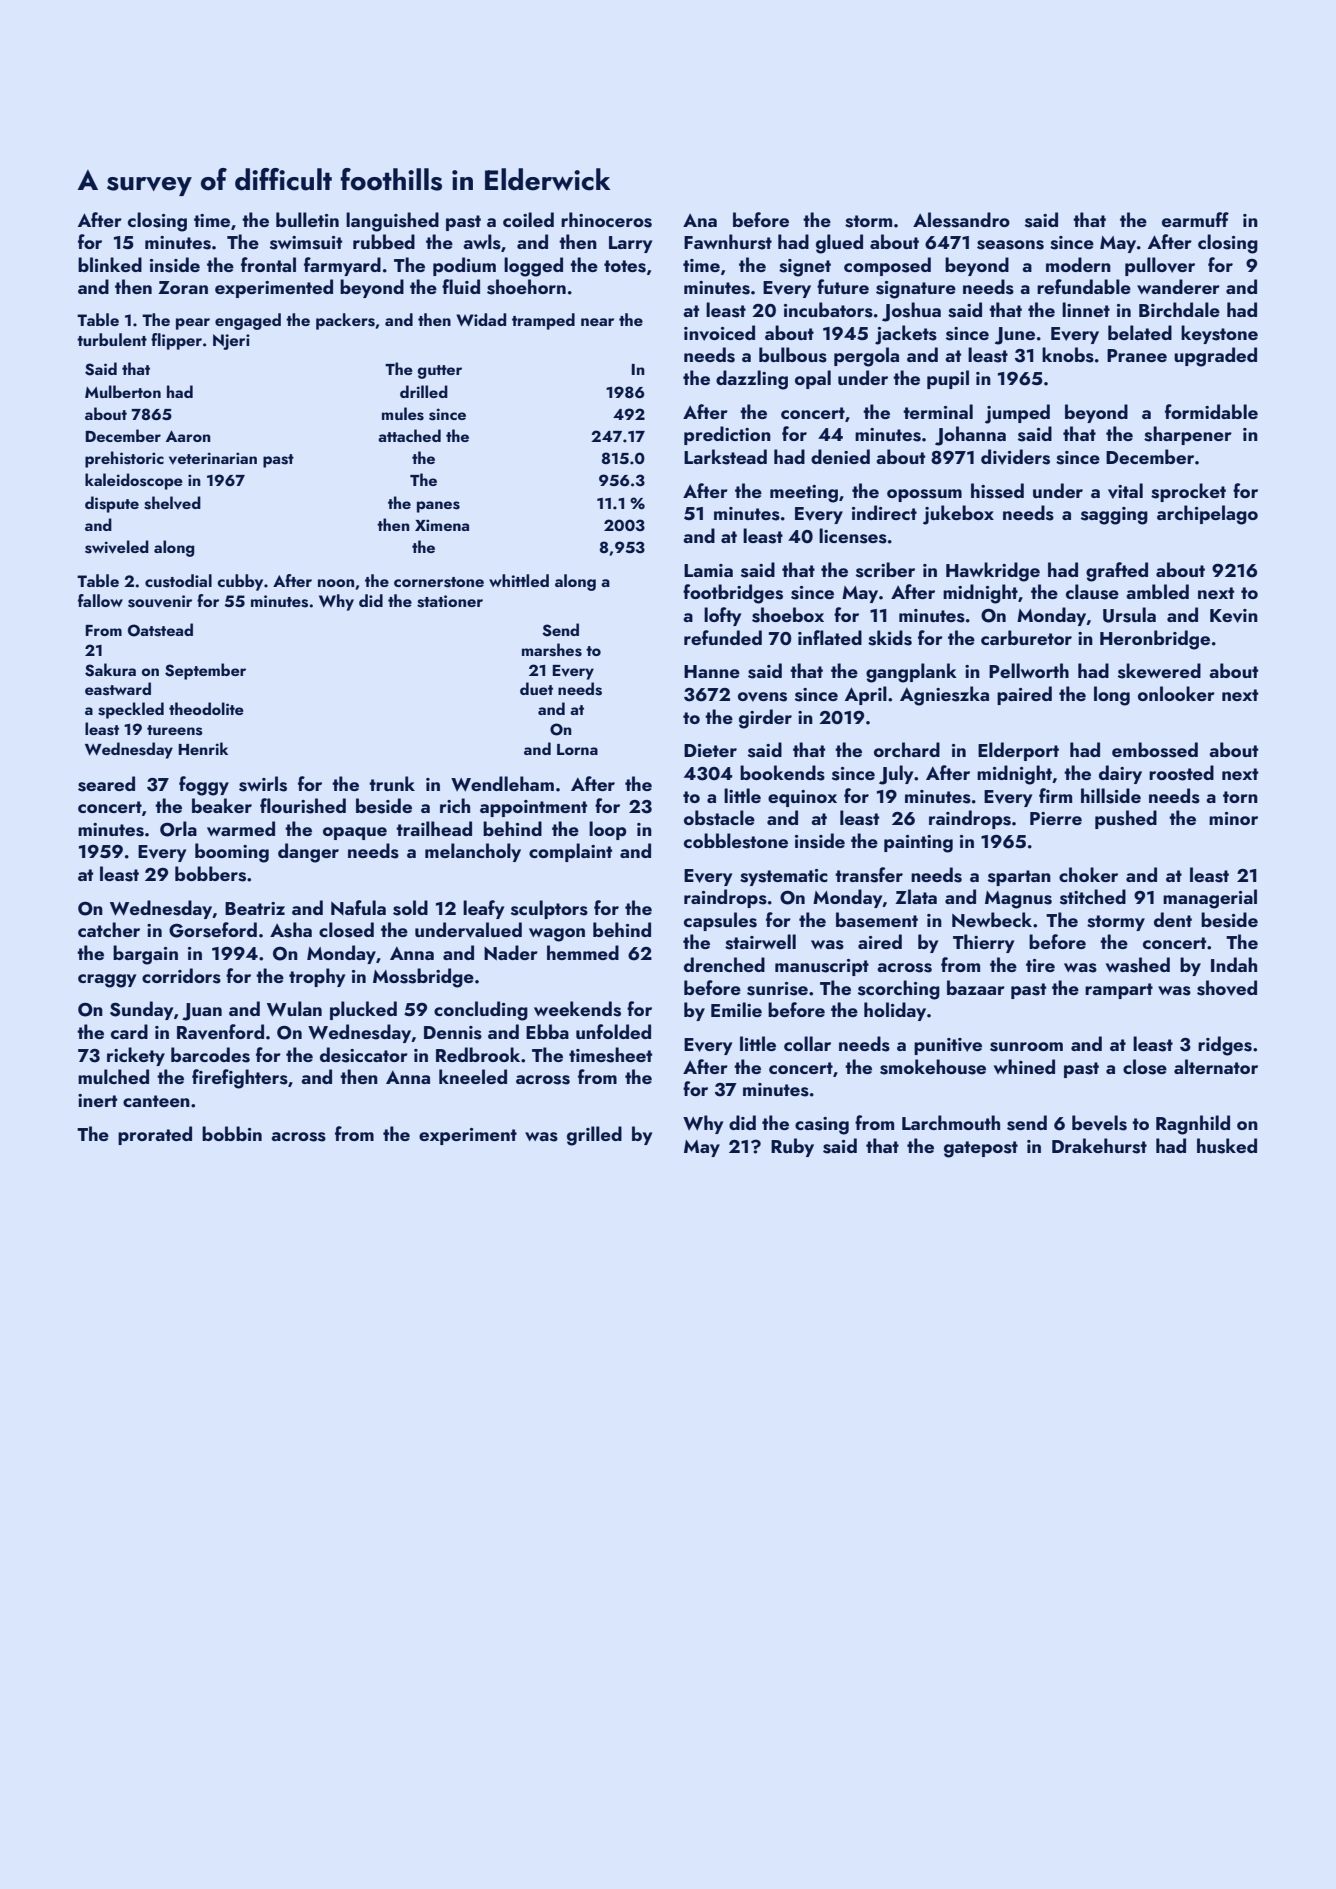  I want to click on bobbin, so click(232, 1133).
